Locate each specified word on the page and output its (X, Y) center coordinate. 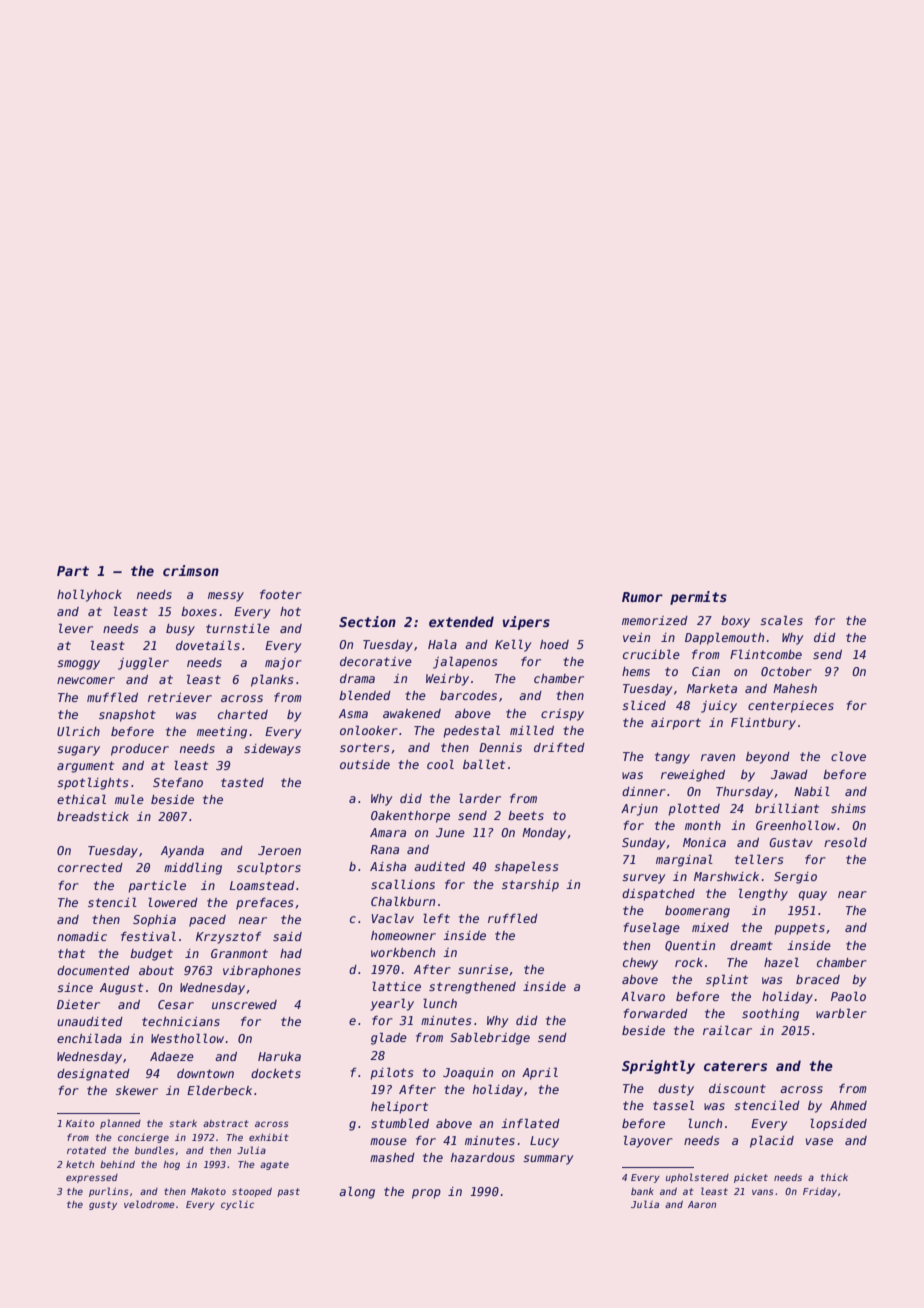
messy (226, 597)
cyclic (238, 1205)
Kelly (513, 645)
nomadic (82, 936)
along (357, 1192)
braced (818, 979)
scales (781, 620)
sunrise (483, 969)
